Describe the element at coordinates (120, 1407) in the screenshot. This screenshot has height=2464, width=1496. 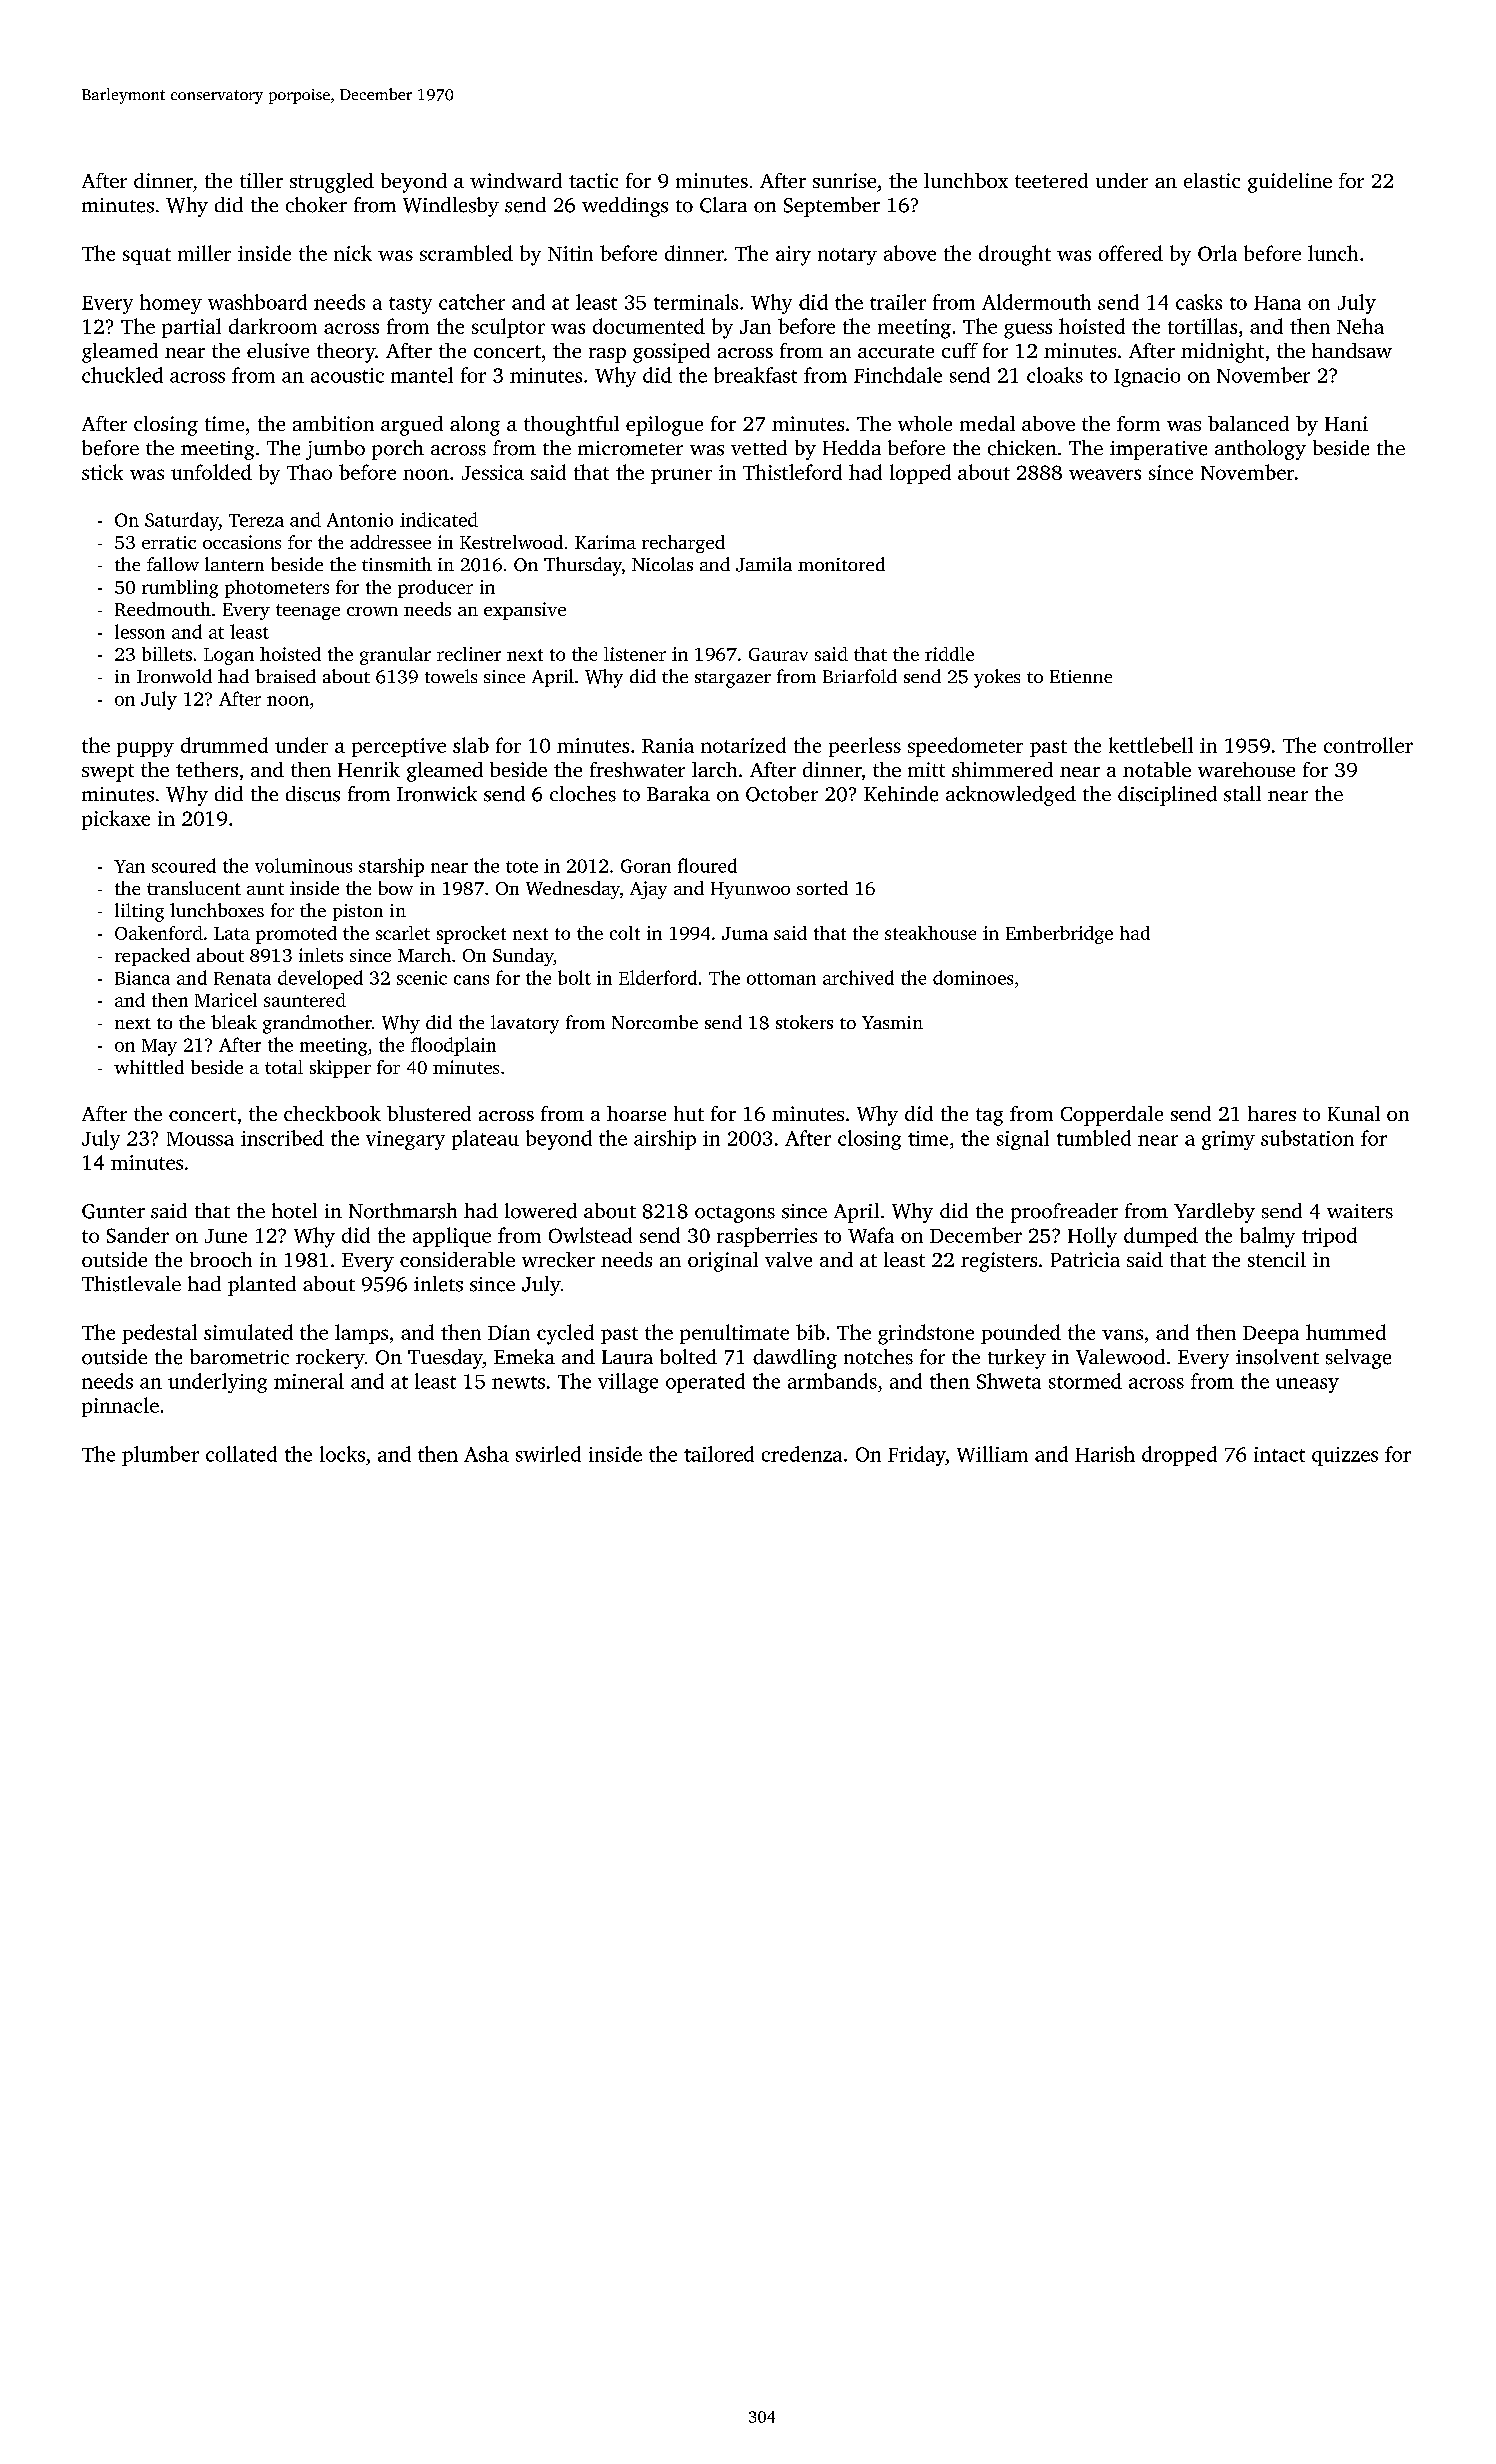
I see `pinnacle` at that location.
